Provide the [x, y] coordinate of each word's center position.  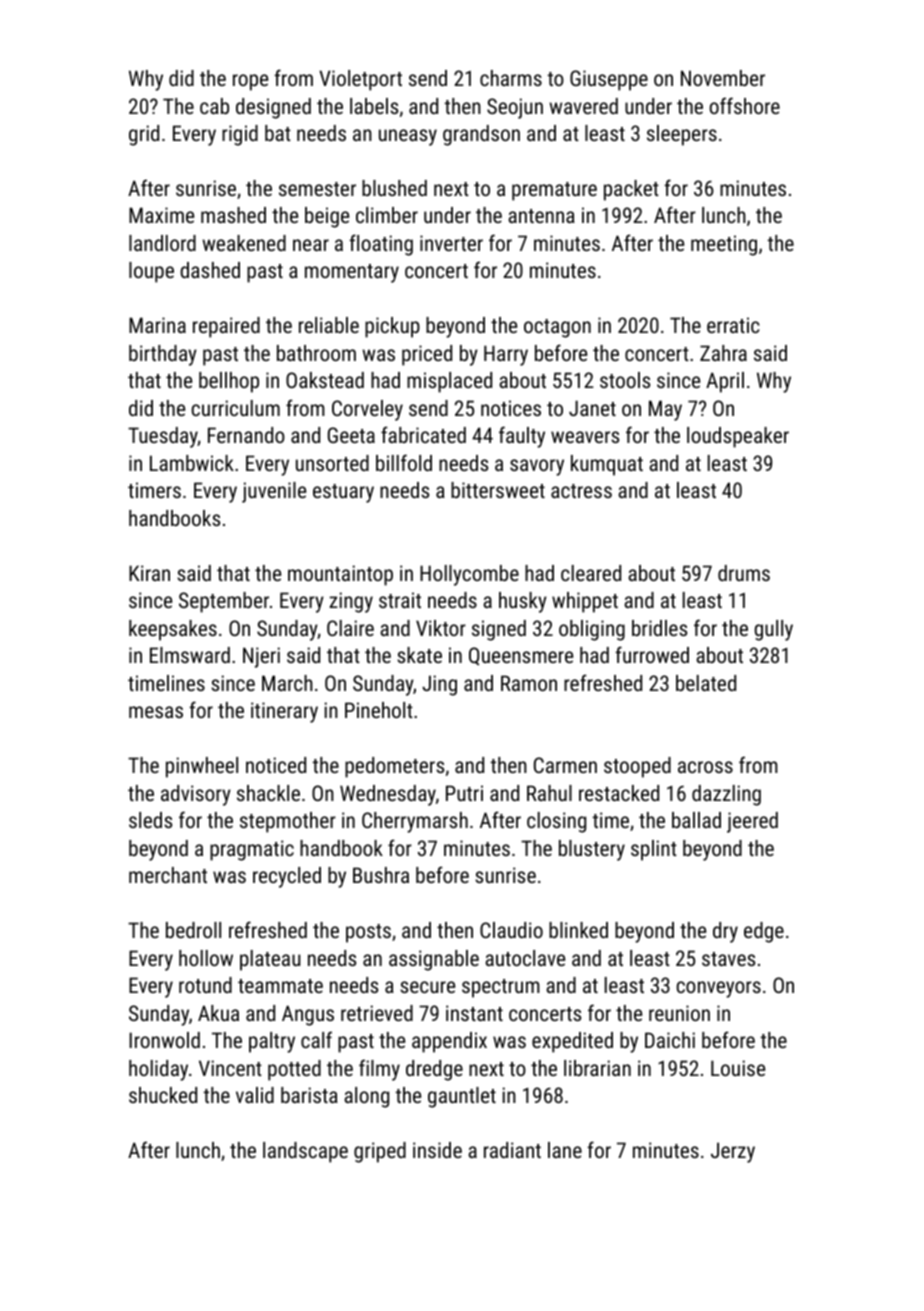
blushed [394, 188]
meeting [724, 245]
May [665, 410]
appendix [449, 1042]
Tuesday [163, 437]
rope [250, 82]
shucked [163, 1095]
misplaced [449, 382]
